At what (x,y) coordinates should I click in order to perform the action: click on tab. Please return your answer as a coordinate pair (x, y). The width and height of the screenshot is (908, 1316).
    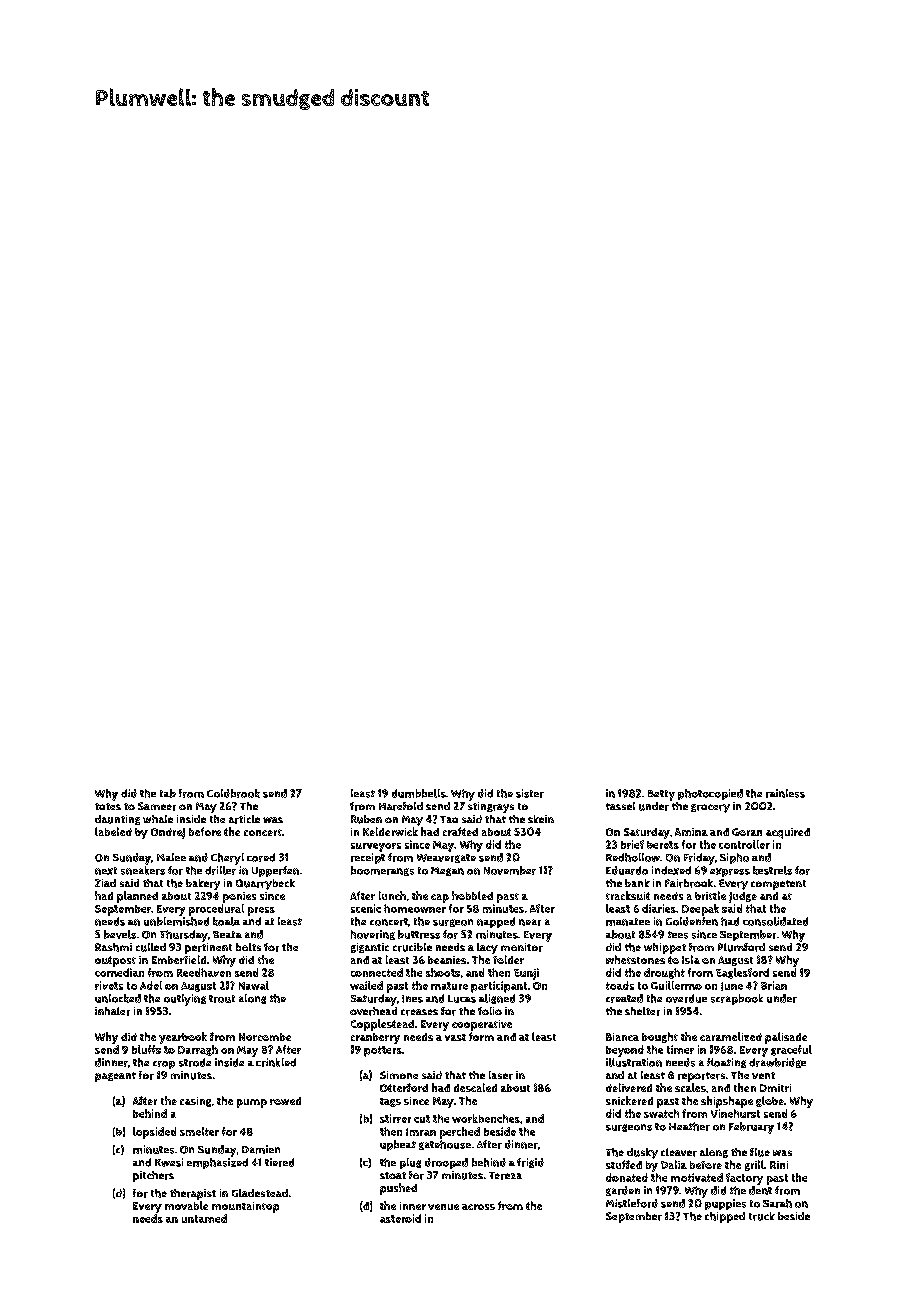
    Looking at the image, I should click on (168, 793).
